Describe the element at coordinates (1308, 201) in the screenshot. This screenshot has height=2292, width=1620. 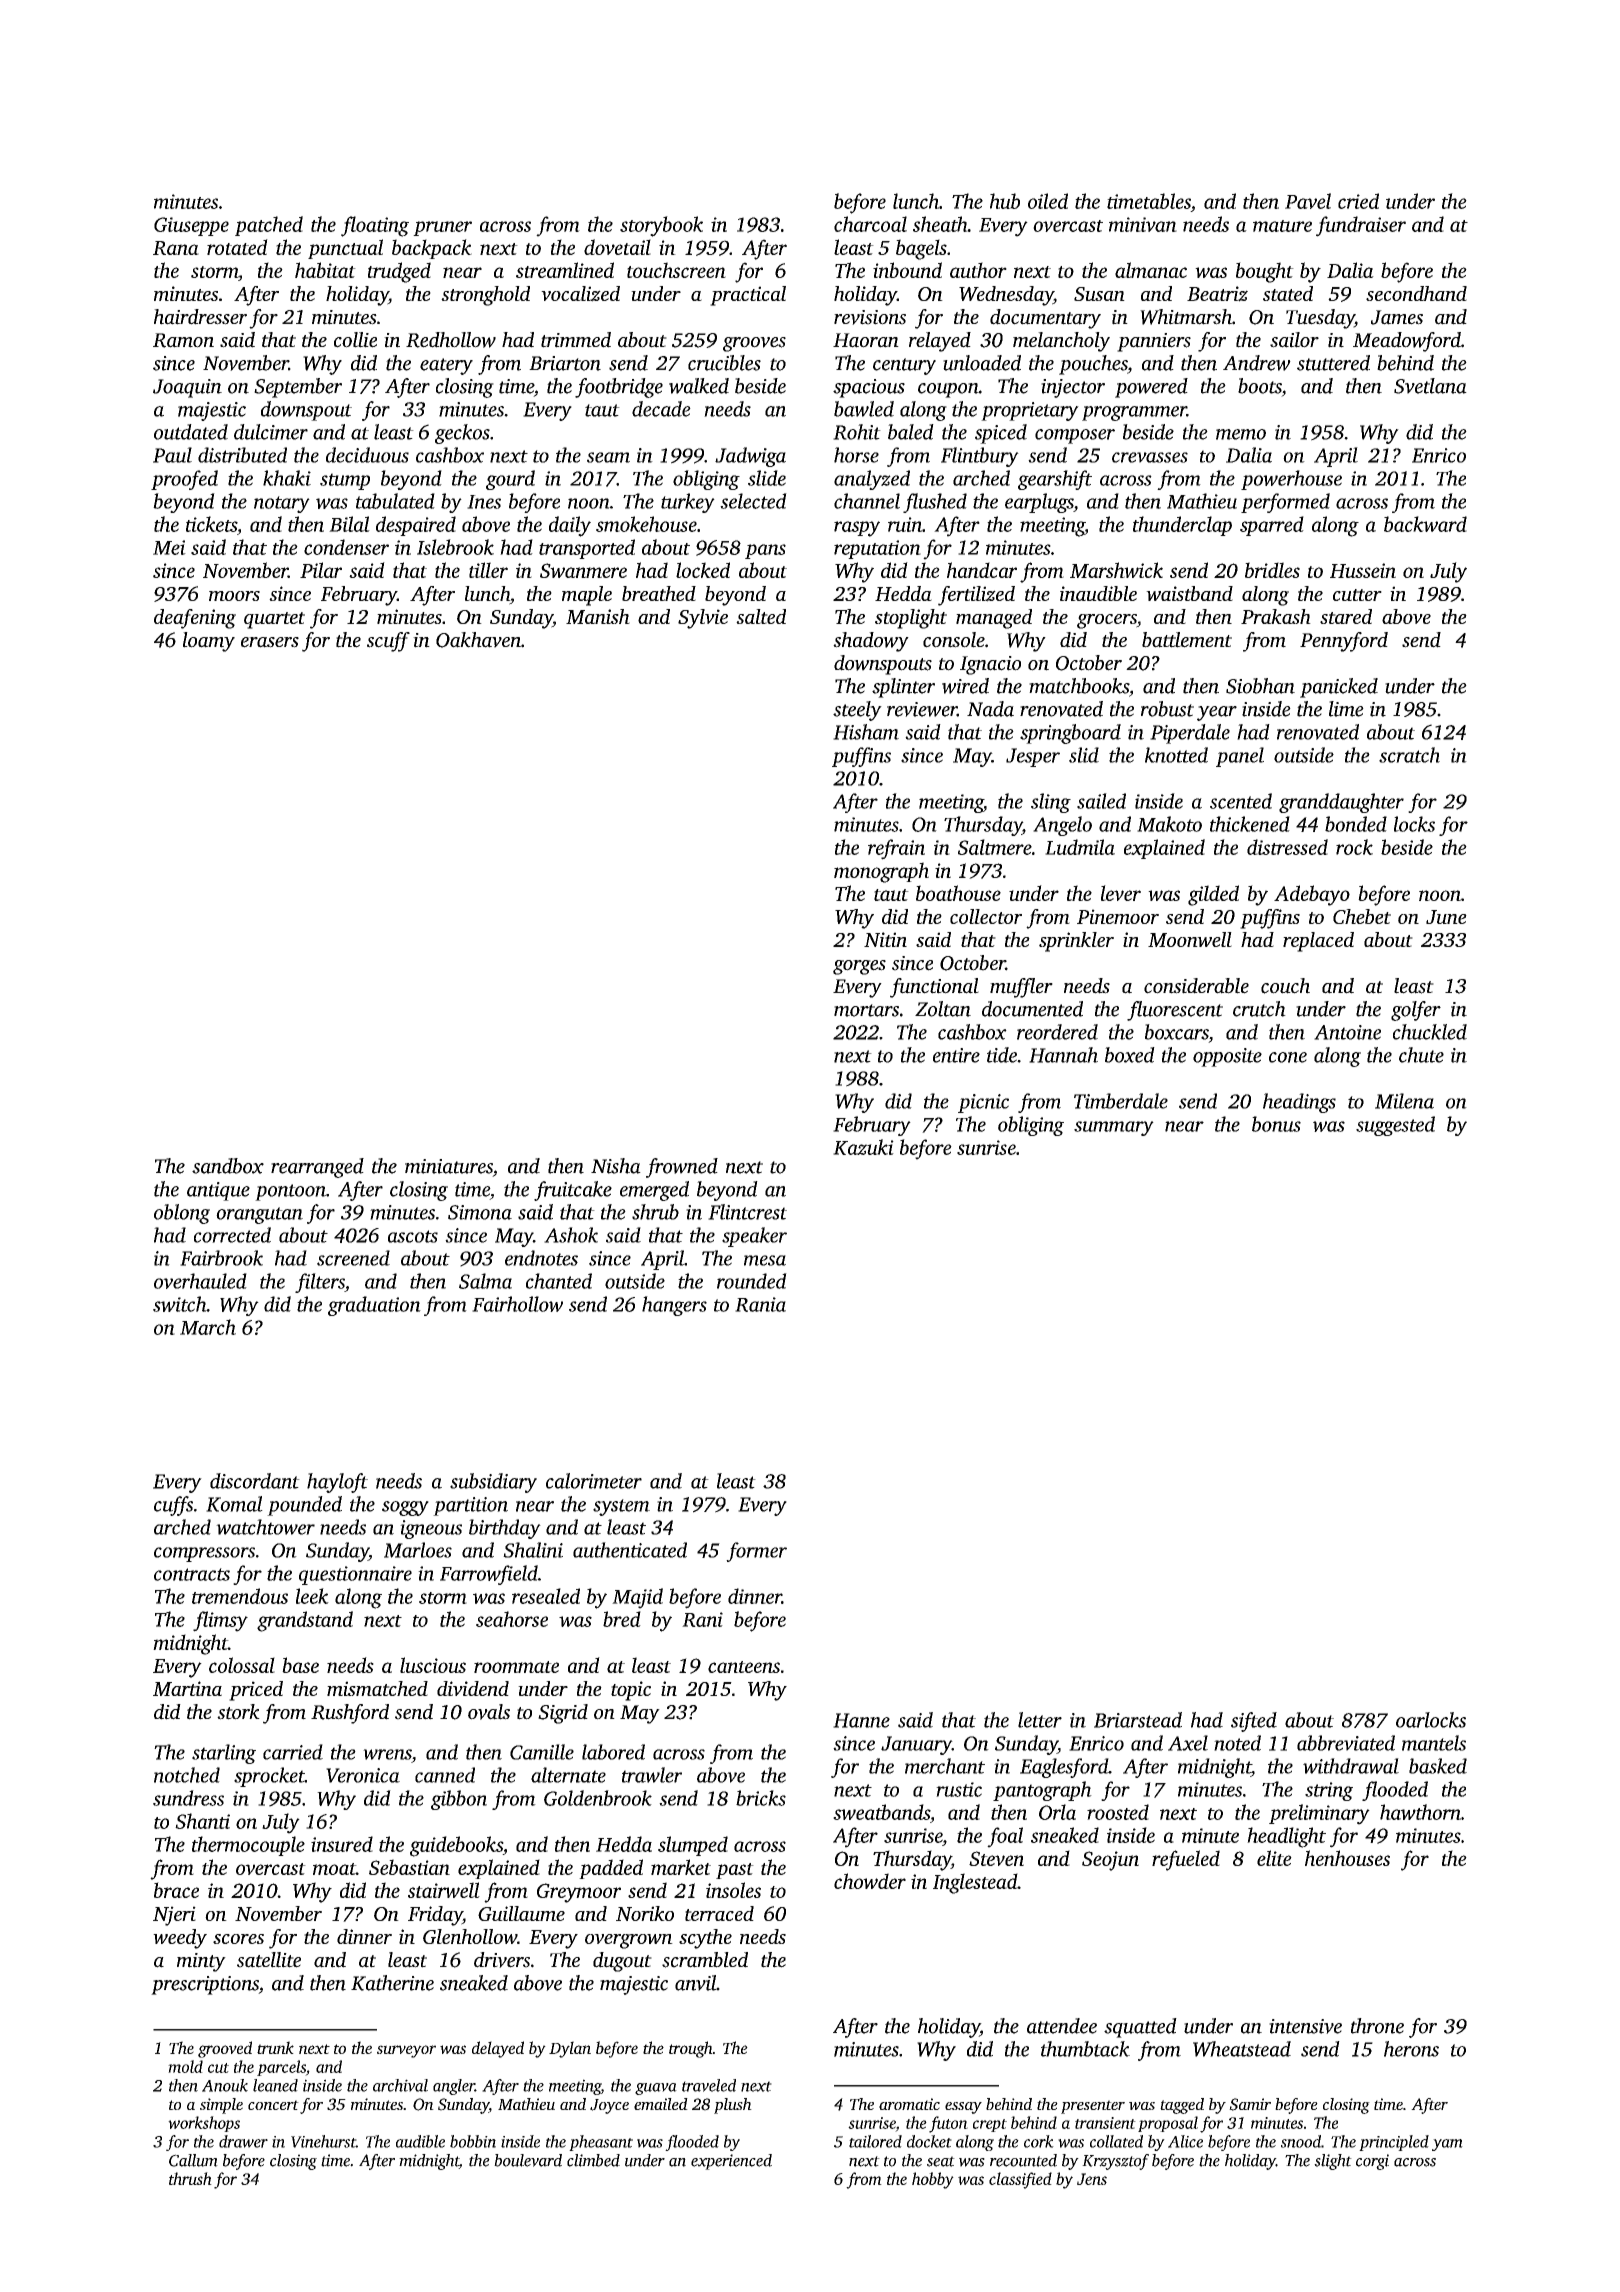
I see `Pavel` at that location.
